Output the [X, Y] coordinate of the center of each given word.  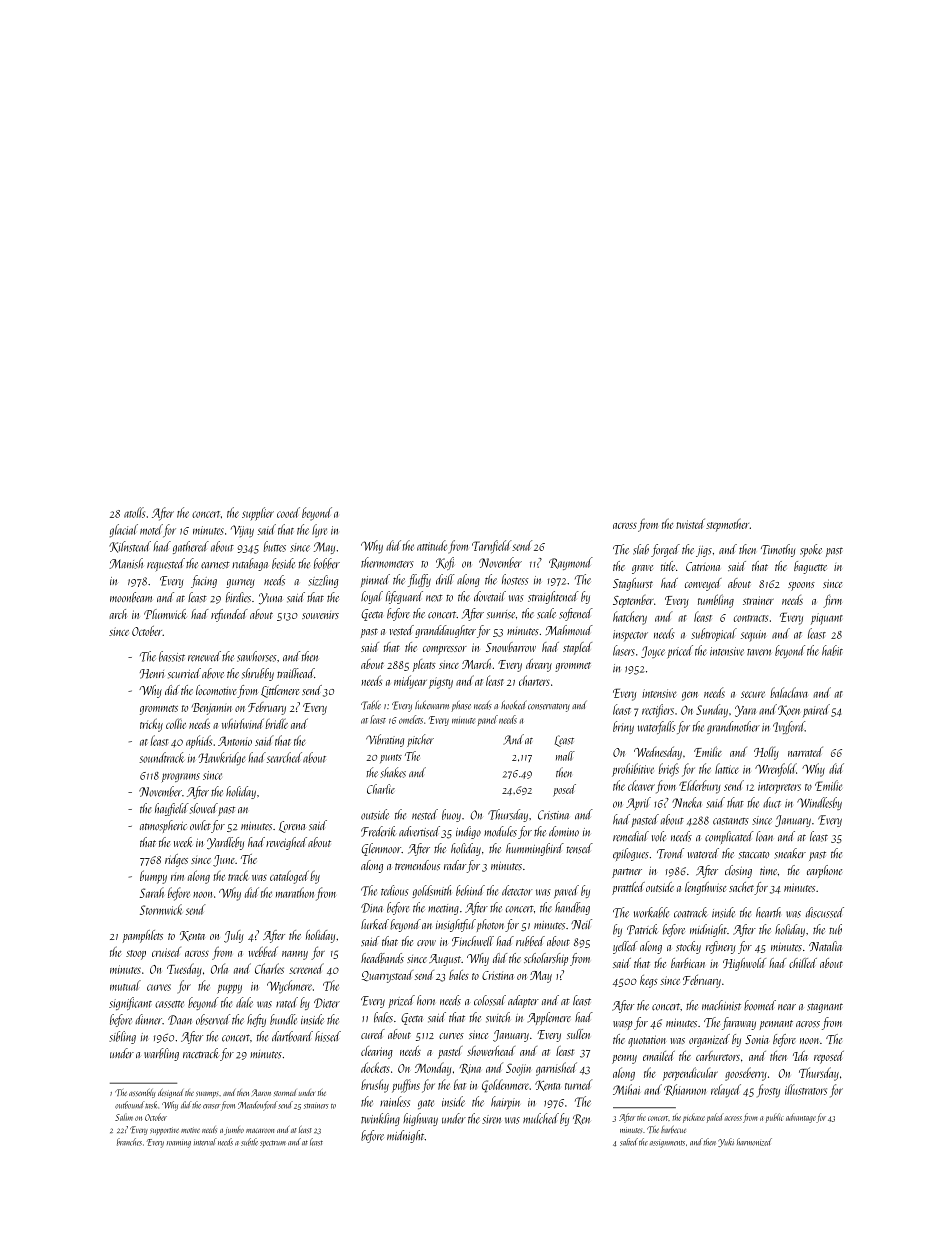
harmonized [754, 1142]
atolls [134, 512]
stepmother [727, 525]
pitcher [420, 740]
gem [690, 696]
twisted [690, 523]
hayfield [172, 809]
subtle [249, 1142]
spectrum [273, 1144]
